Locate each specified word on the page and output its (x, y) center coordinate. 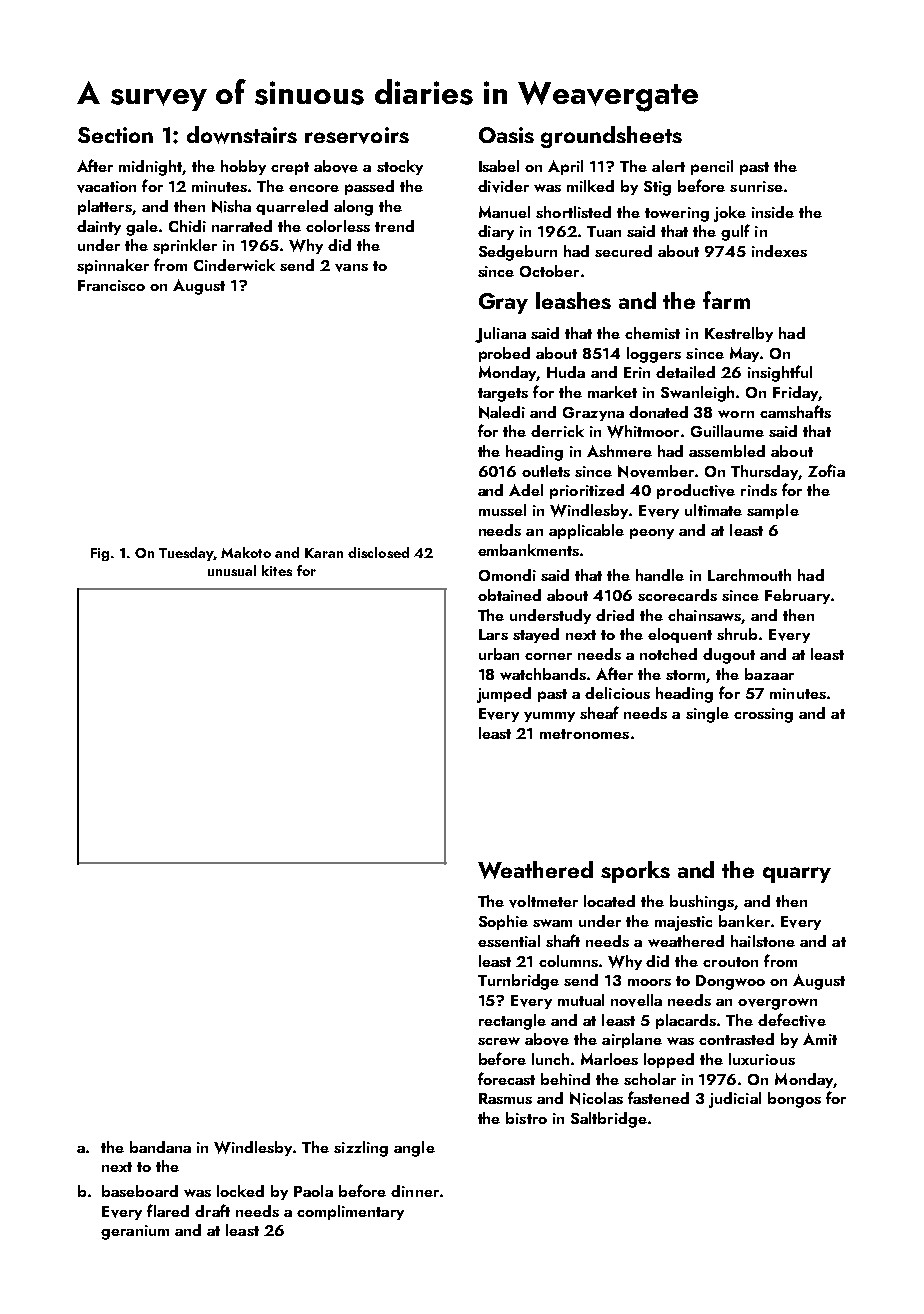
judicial (735, 1100)
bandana (160, 1147)
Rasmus (505, 1098)
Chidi (187, 226)
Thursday (764, 472)
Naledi (502, 412)
